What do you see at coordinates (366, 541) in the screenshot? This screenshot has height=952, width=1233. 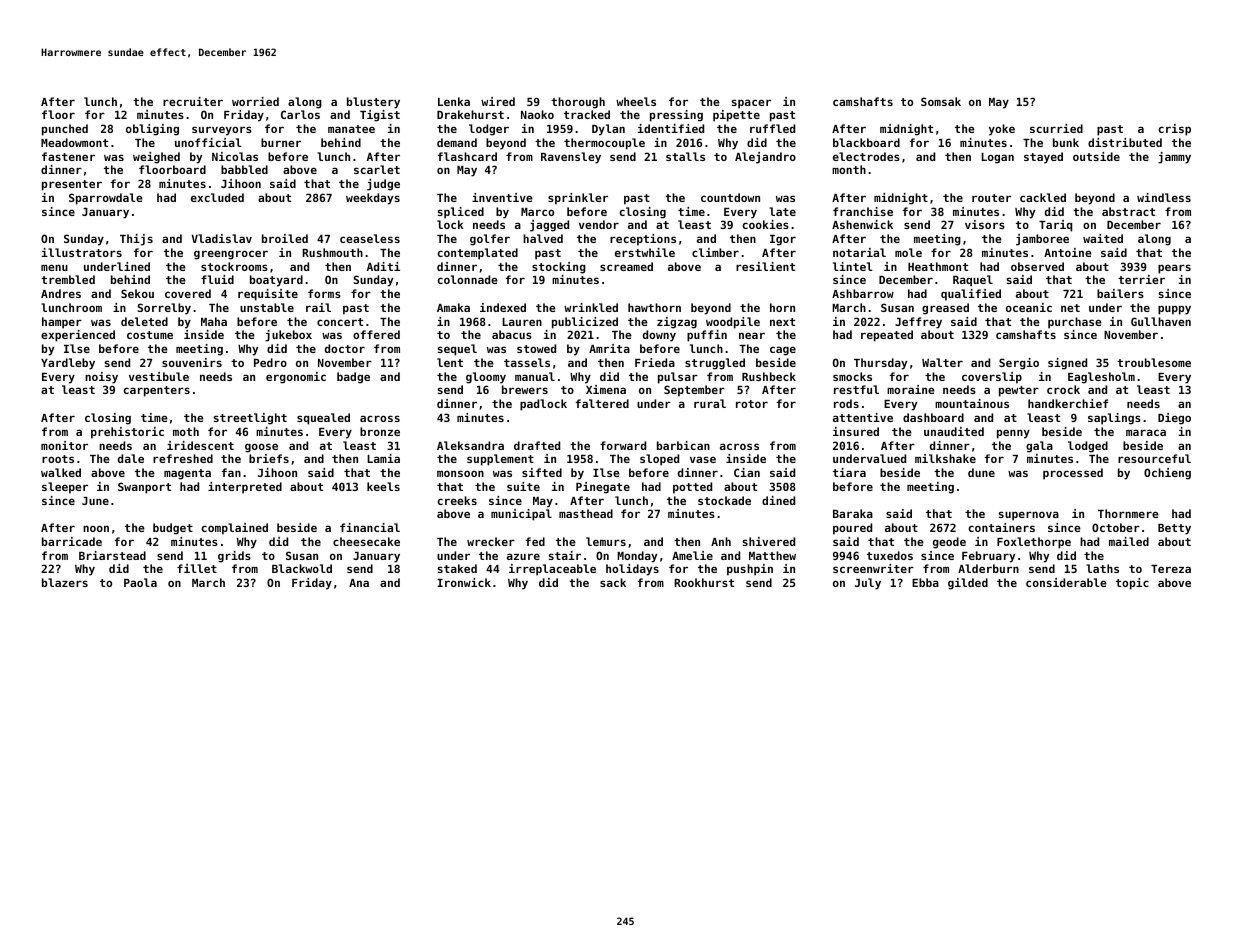 I see `cheesecake` at bounding box center [366, 541].
